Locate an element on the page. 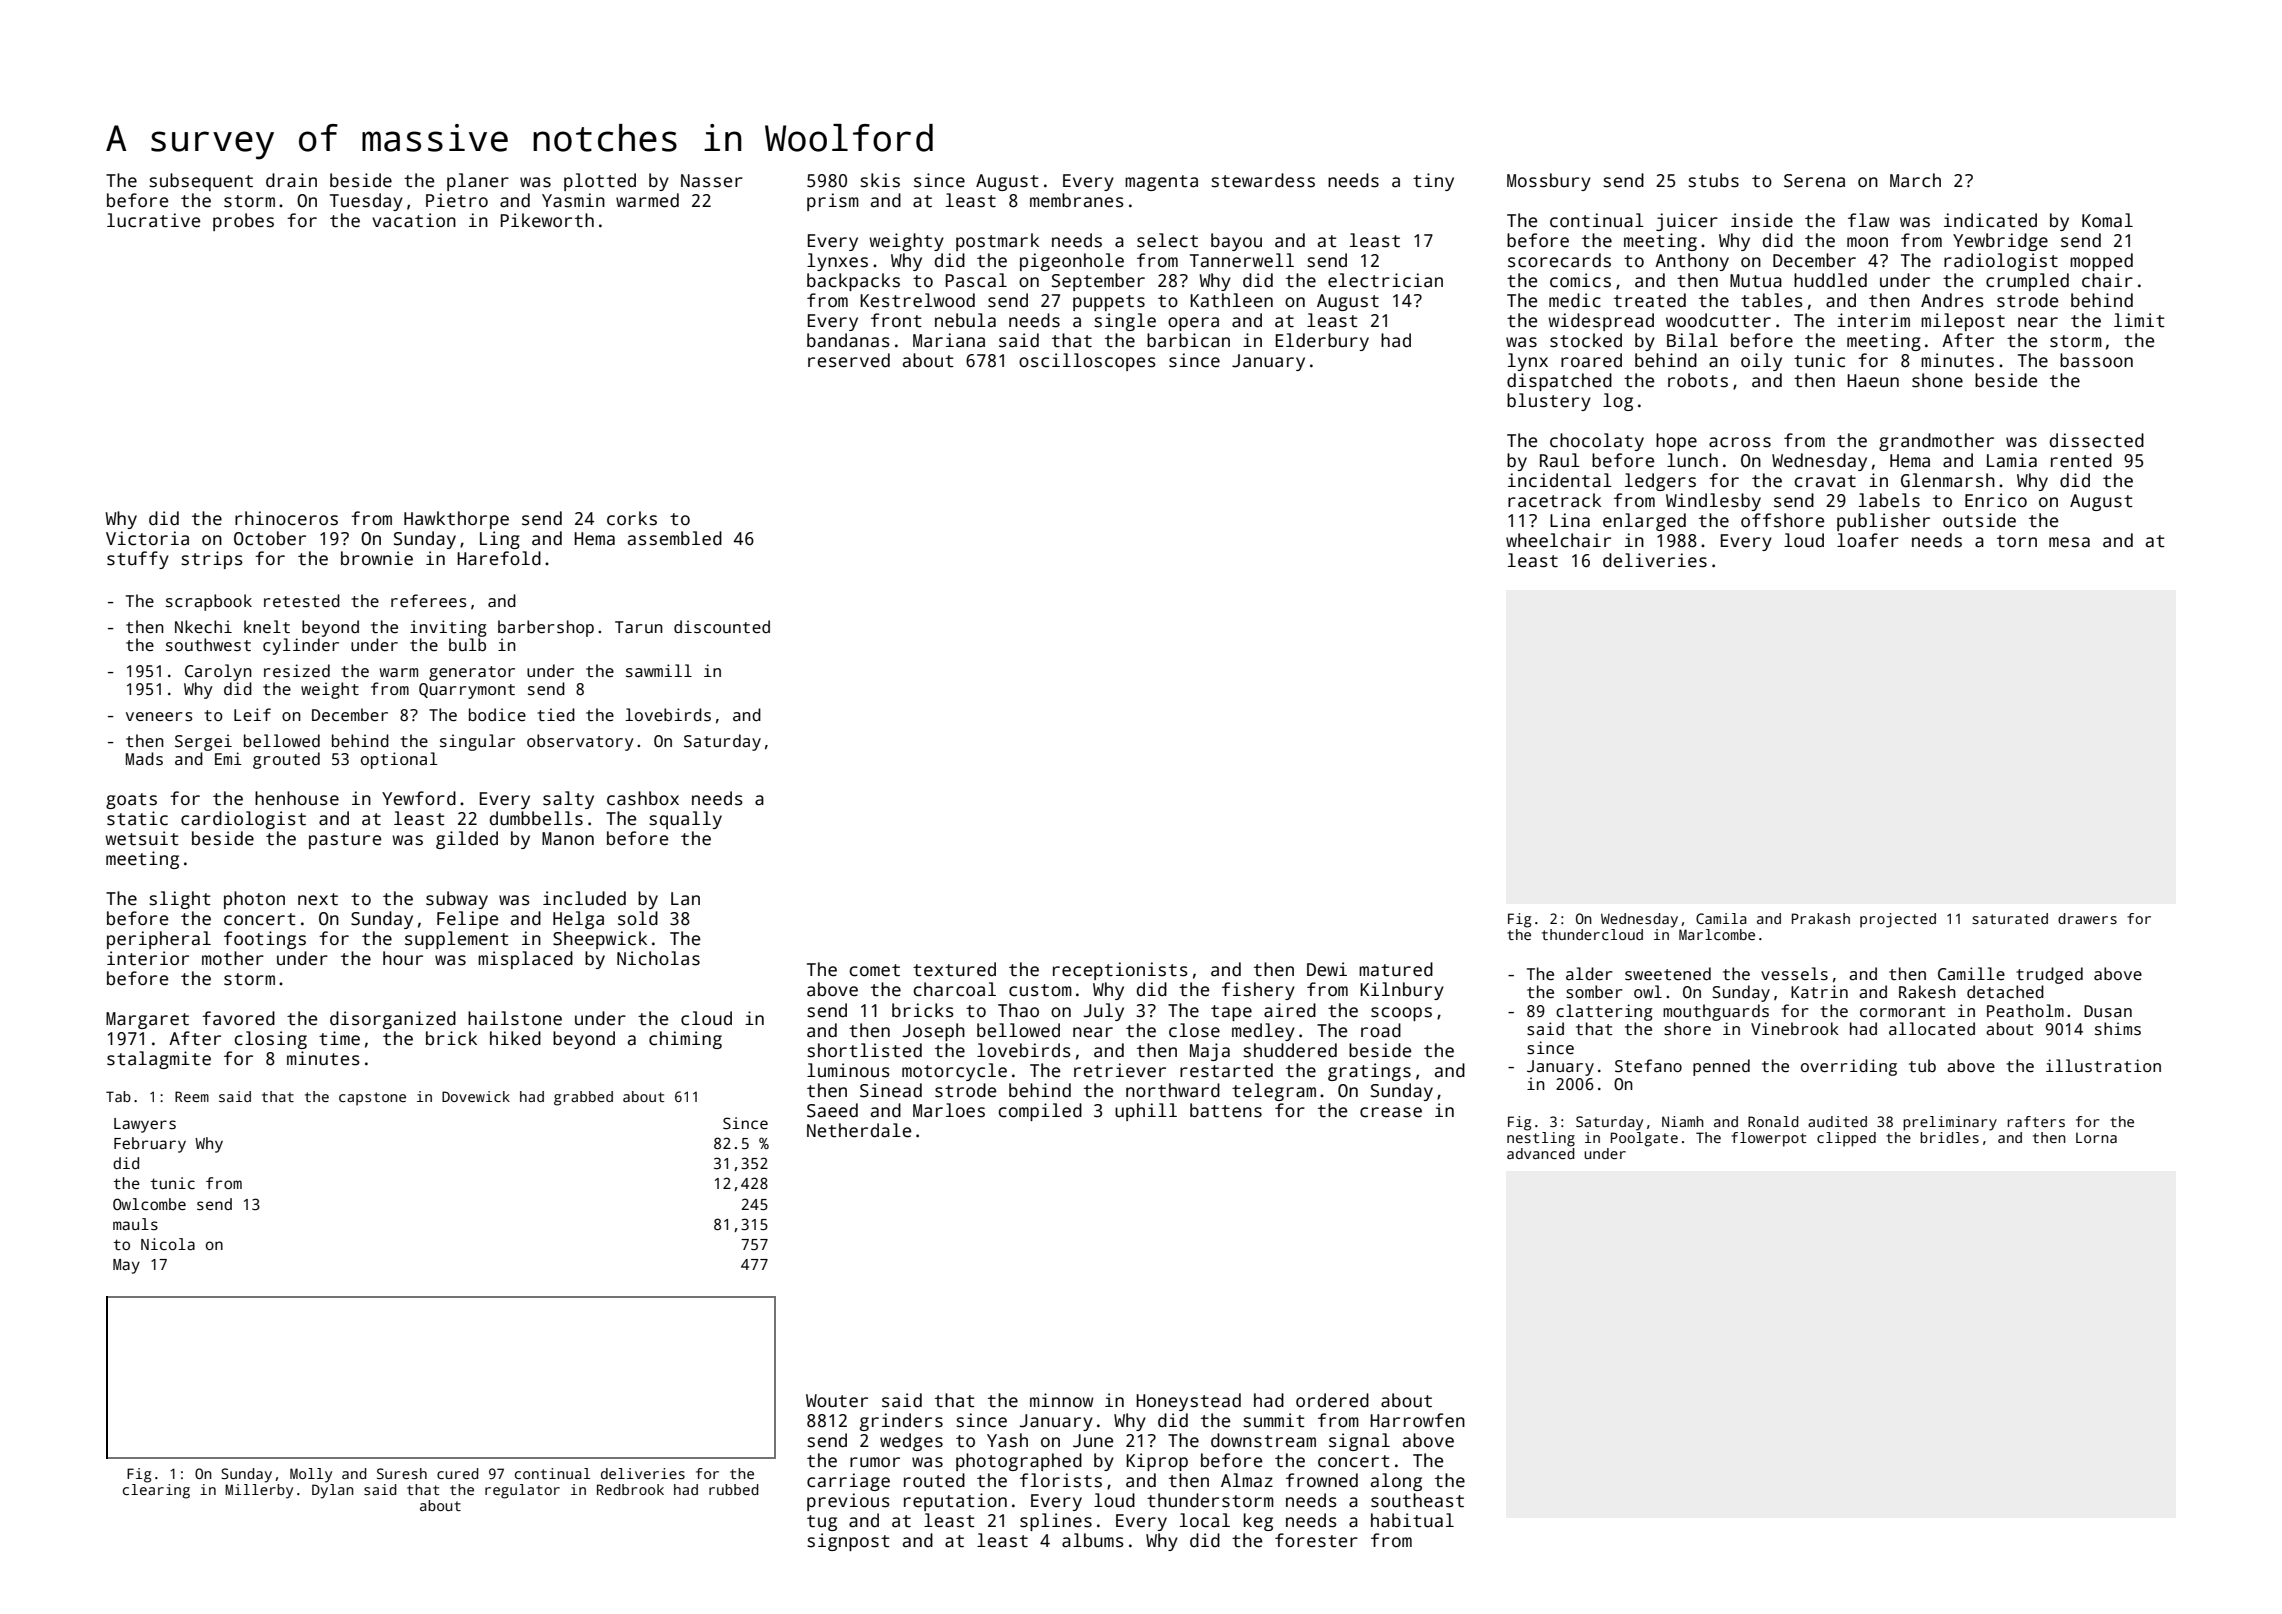 The width and height of the page is (2282, 1614). torn is located at coordinates (2017, 541).
